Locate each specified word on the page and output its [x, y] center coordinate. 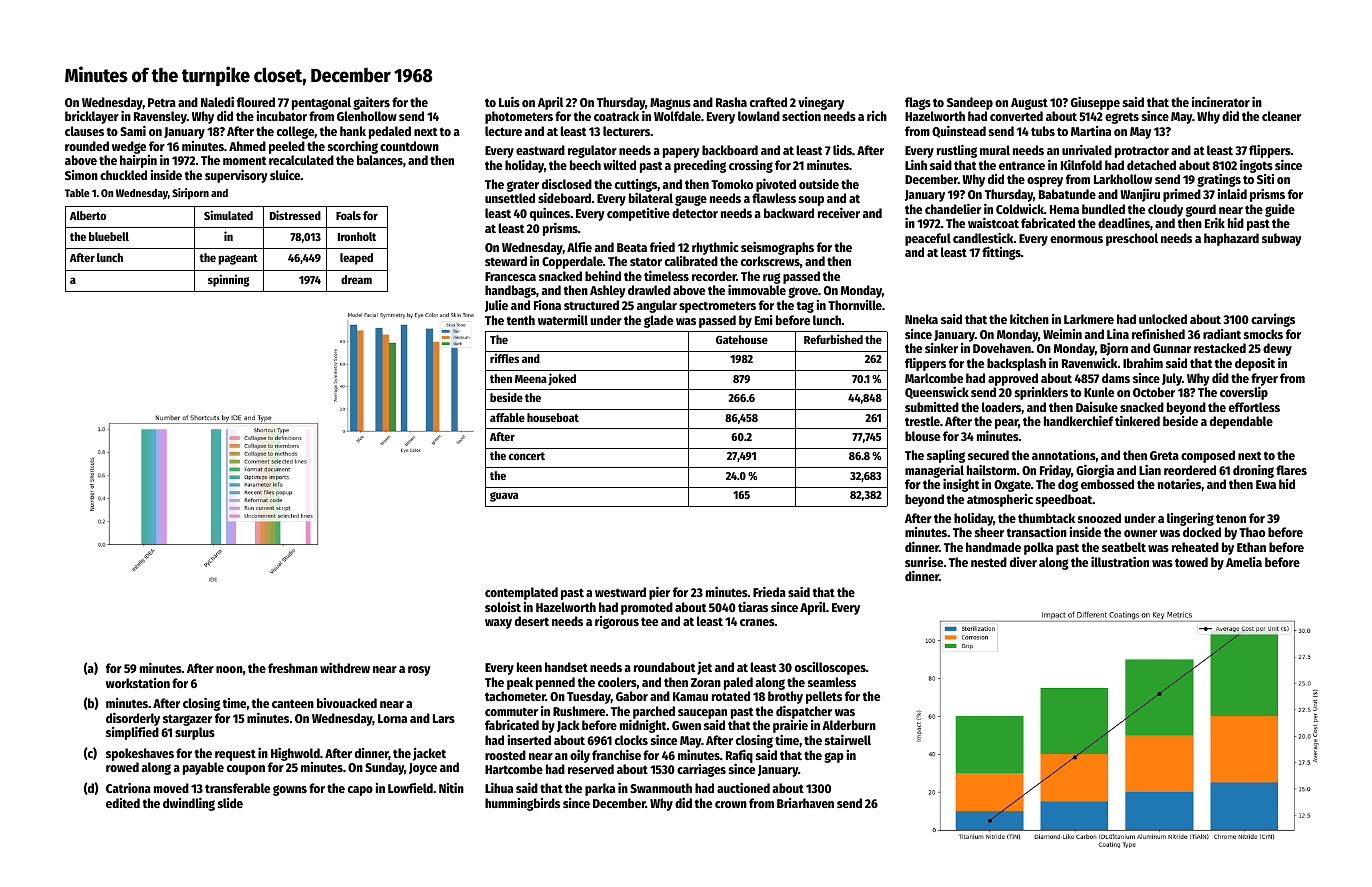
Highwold [295, 754]
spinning [229, 280]
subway [1282, 239]
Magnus [670, 104]
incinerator [1221, 101]
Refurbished [833, 339]
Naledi [217, 101]
